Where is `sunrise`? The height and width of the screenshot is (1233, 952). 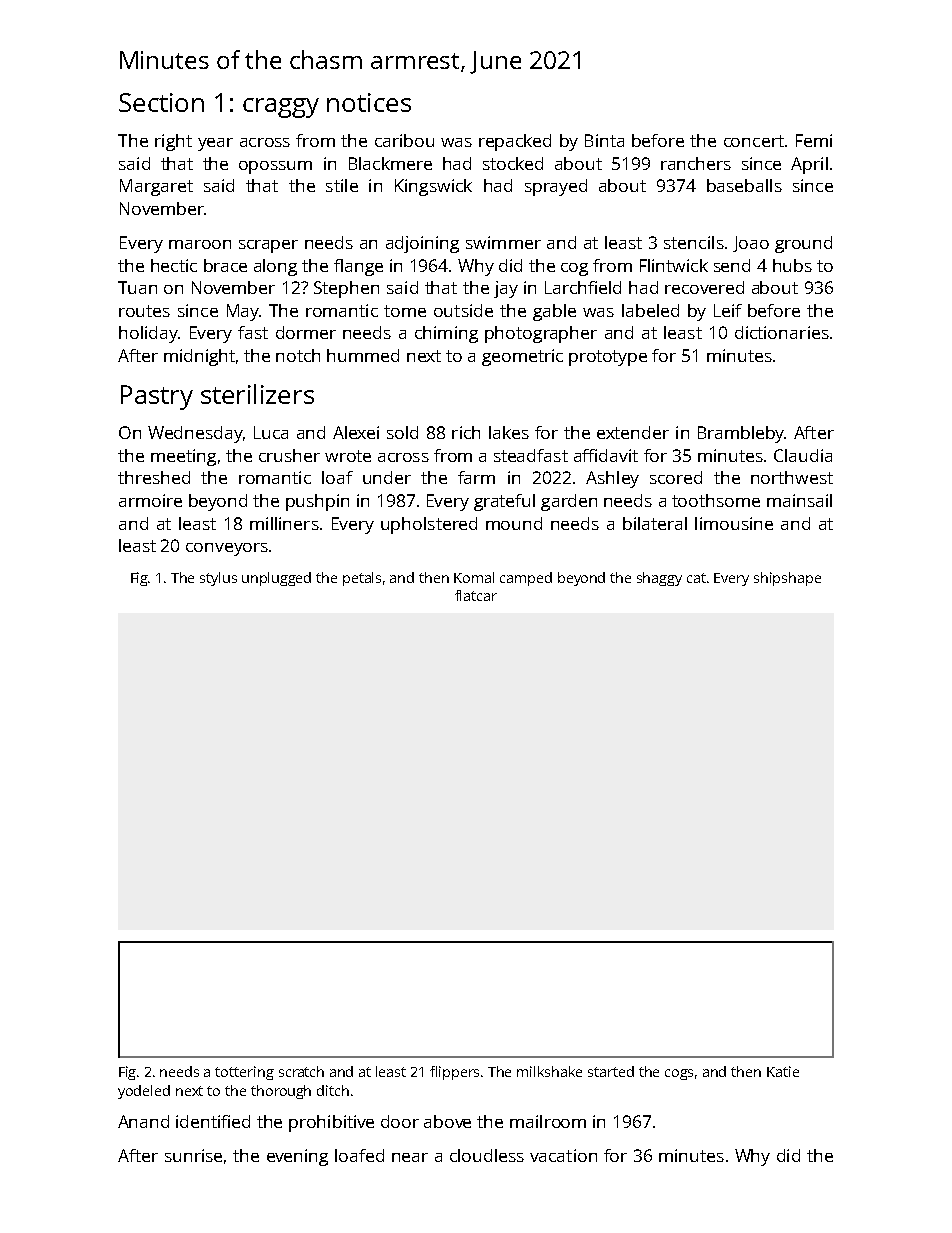 sunrise is located at coordinates (193, 1155).
